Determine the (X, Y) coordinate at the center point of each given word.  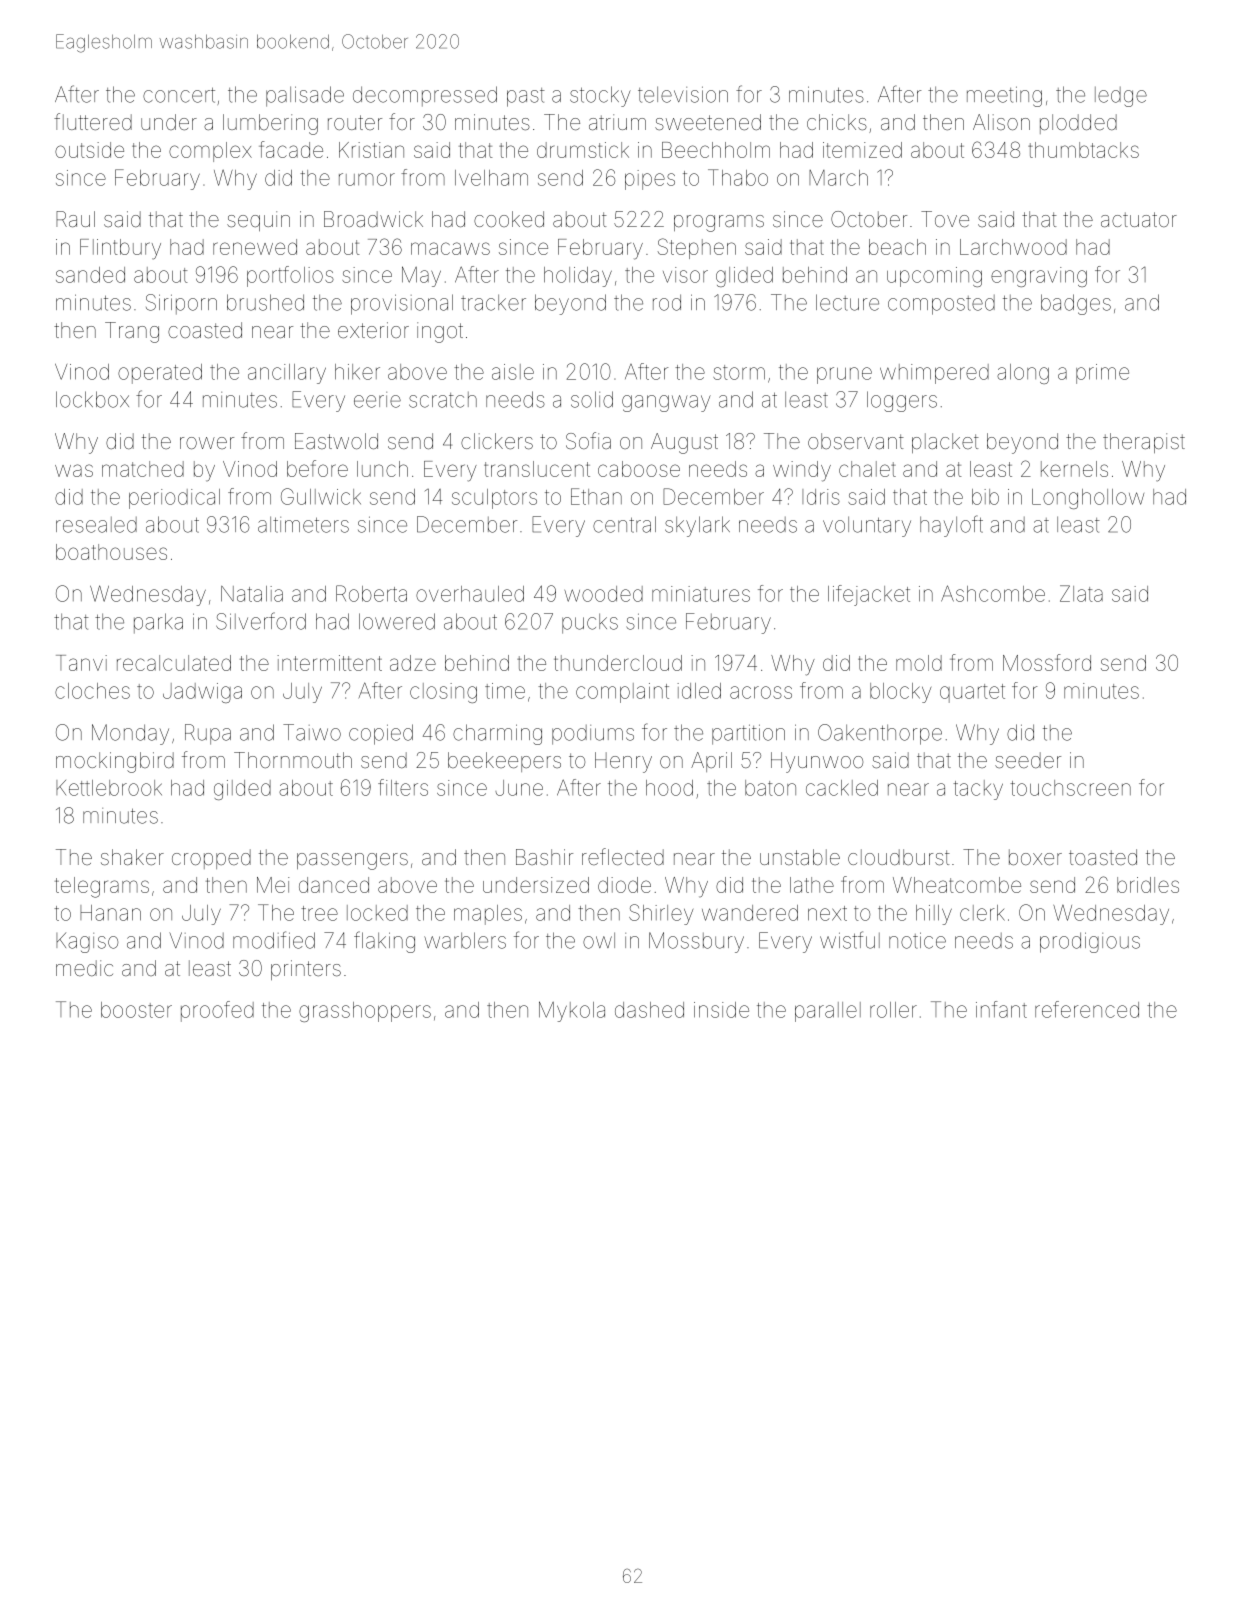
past (526, 97)
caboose (639, 469)
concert (179, 95)
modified (274, 940)
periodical (174, 499)
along (1023, 374)
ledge (1121, 97)
